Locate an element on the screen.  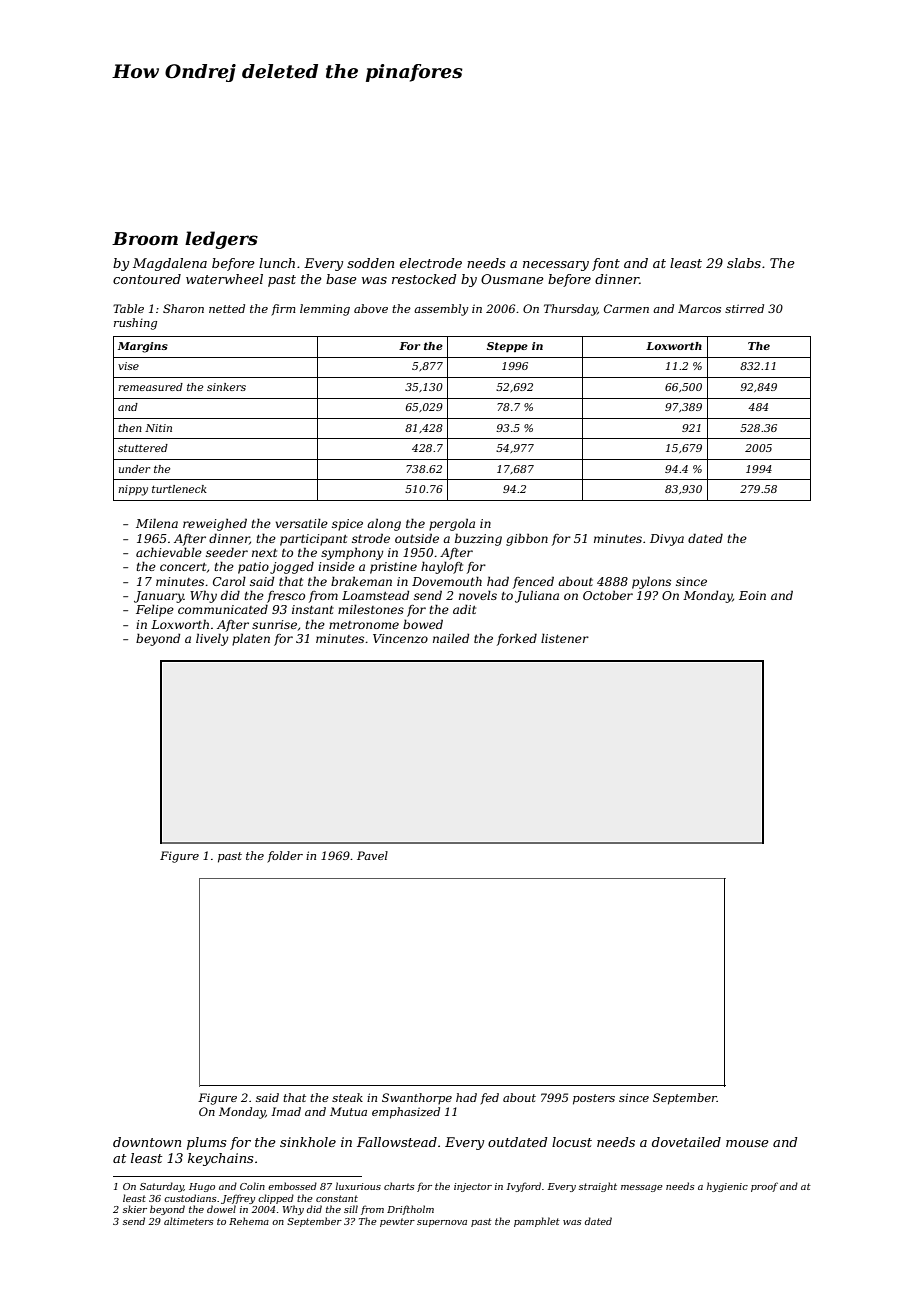
altimeters is located at coordinates (188, 1221).
